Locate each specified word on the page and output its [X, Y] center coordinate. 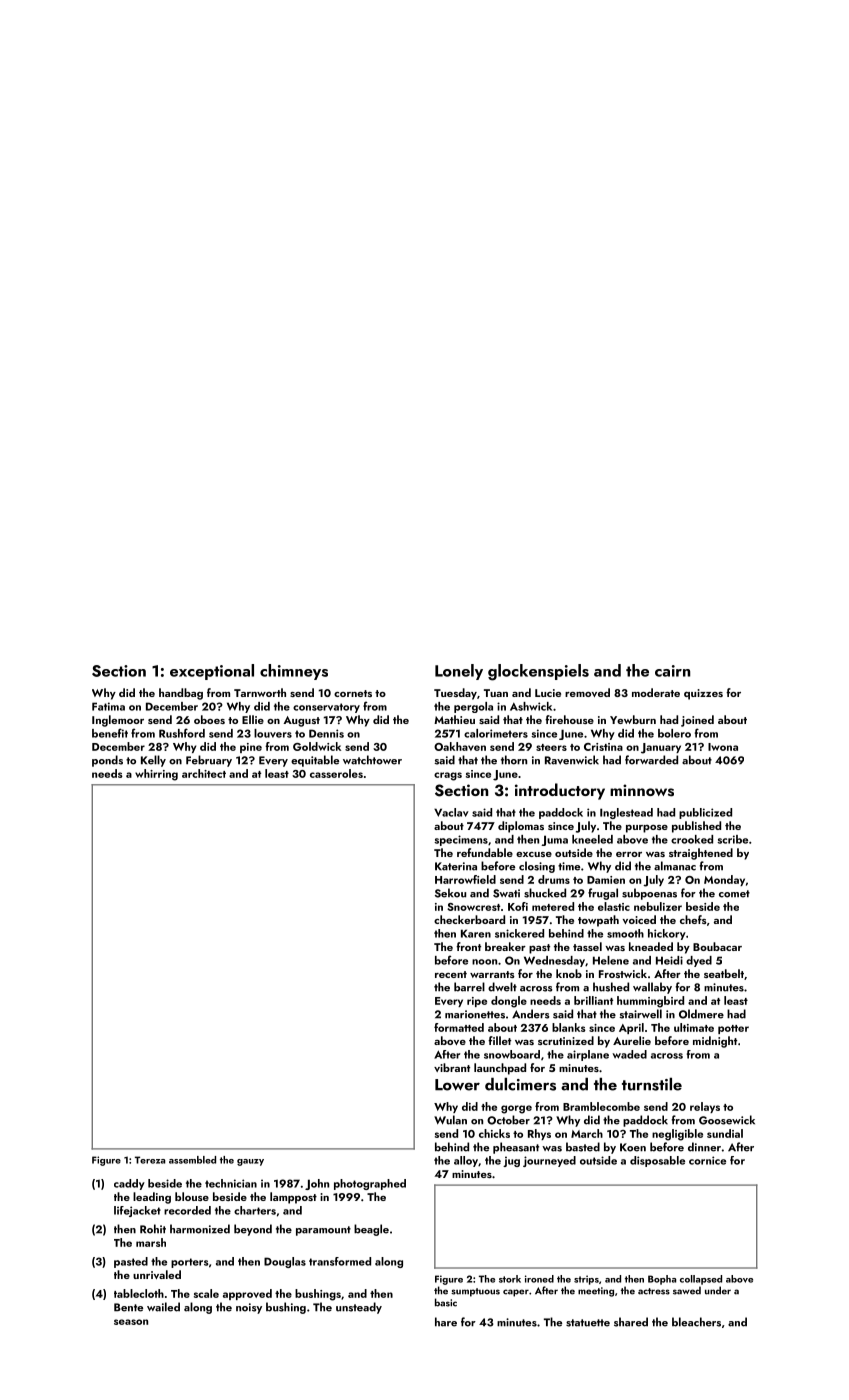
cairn [672, 671]
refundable [485, 852]
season [131, 1322]
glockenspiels [538, 672]
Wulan [450, 1120]
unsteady [359, 1308]
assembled [192, 1160]
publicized [705, 813]
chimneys [294, 672]
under [718, 1290]
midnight [715, 1042]
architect [204, 773]
